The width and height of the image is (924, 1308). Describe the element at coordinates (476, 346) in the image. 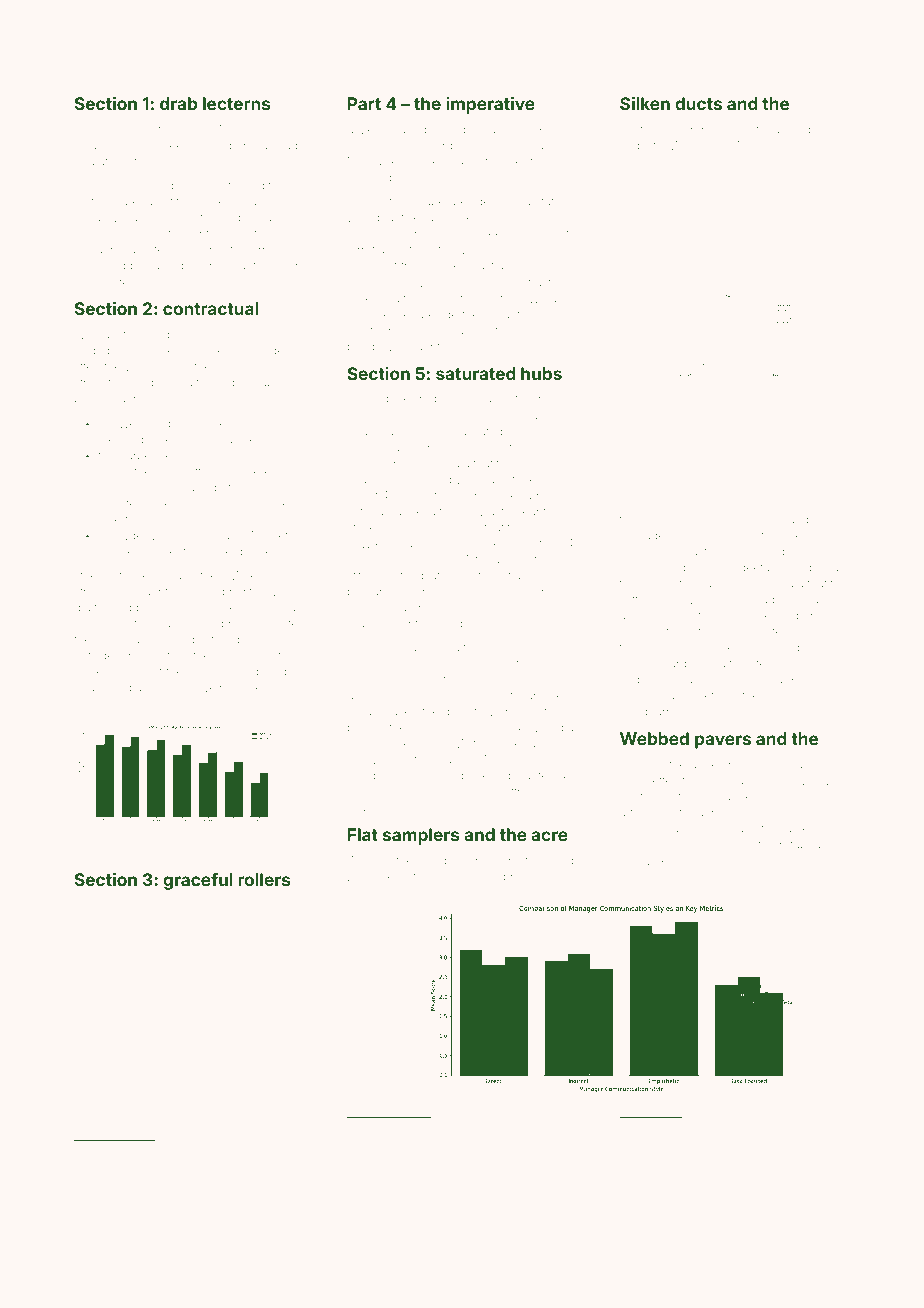

I see `hillock` at that location.
